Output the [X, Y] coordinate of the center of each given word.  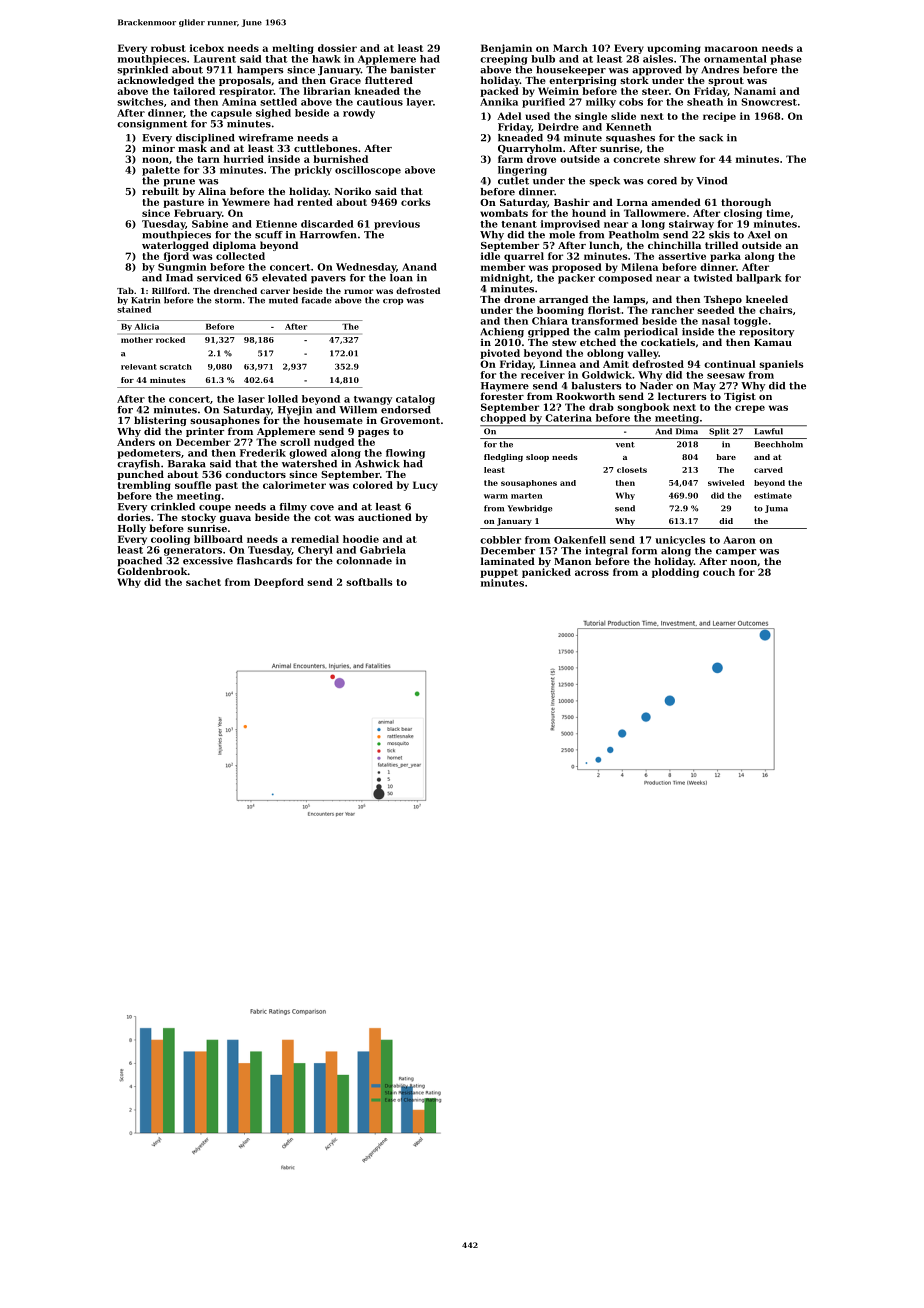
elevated [284, 278]
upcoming [674, 49]
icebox [207, 48]
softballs [369, 582]
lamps [629, 300]
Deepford [279, 583]
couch [719, 572]
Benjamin [506, 49]
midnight [505, 279]
